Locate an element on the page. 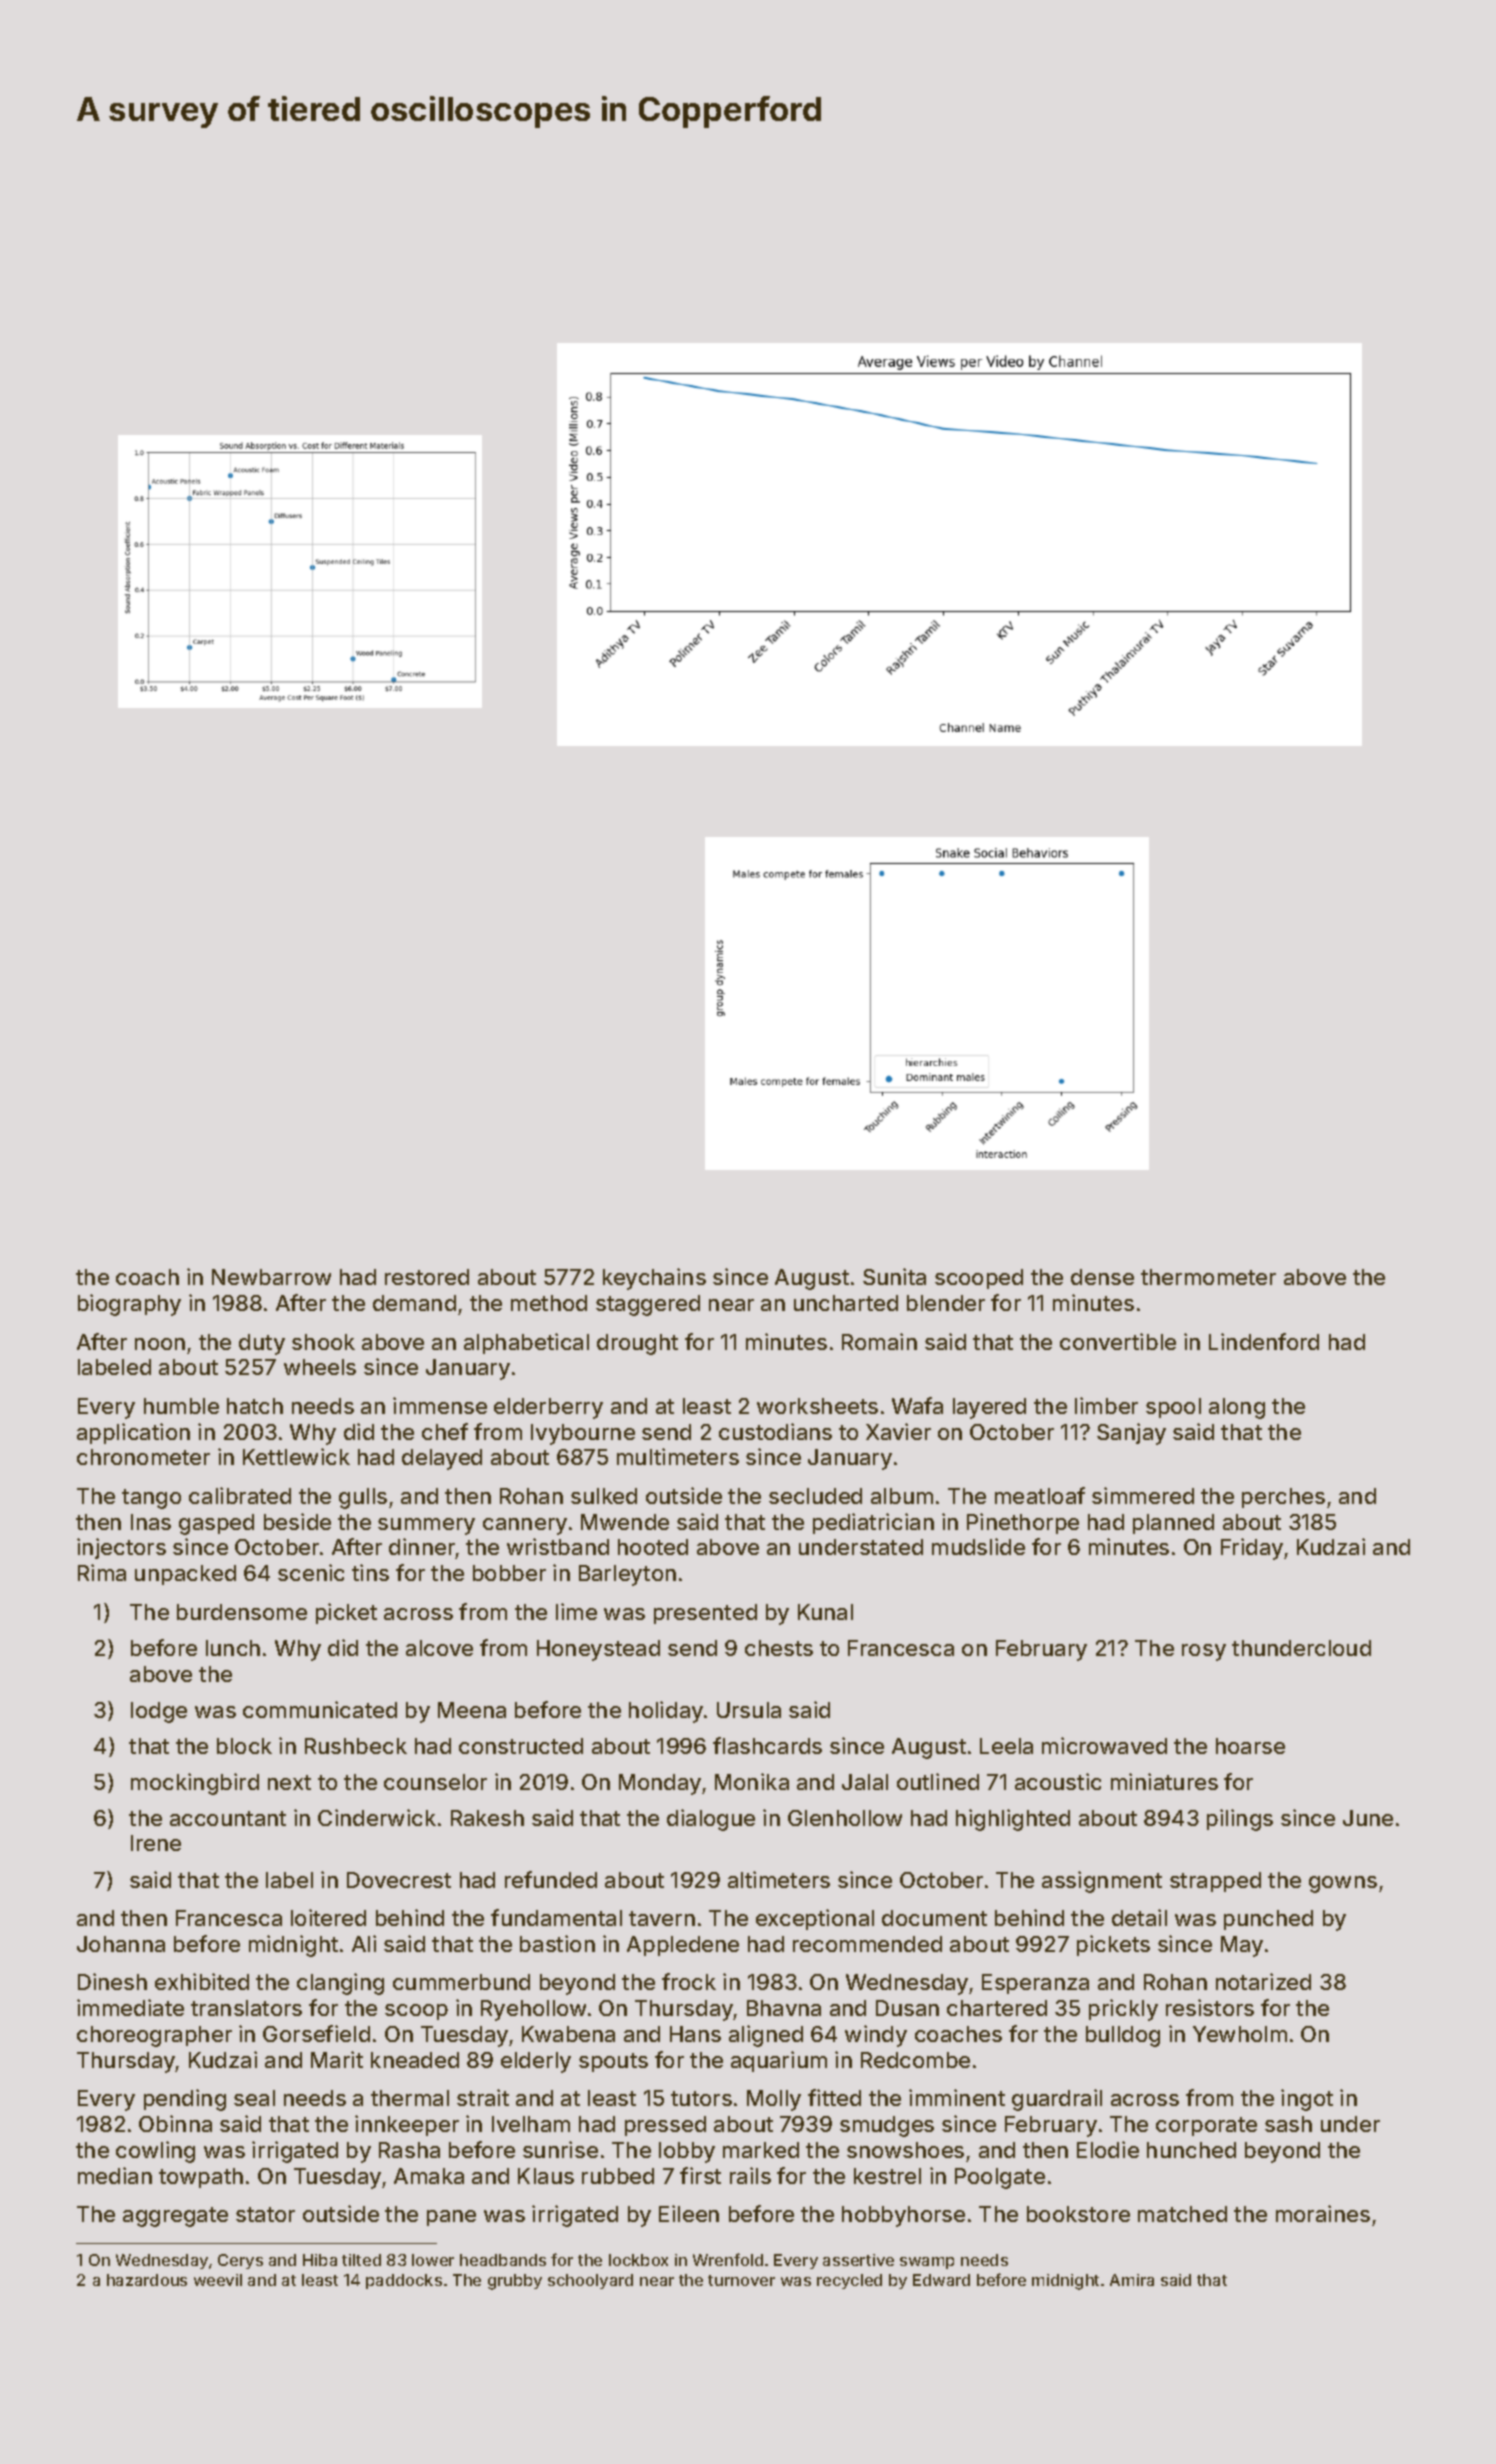  paddocks is located at coordinates (404, 2281).
